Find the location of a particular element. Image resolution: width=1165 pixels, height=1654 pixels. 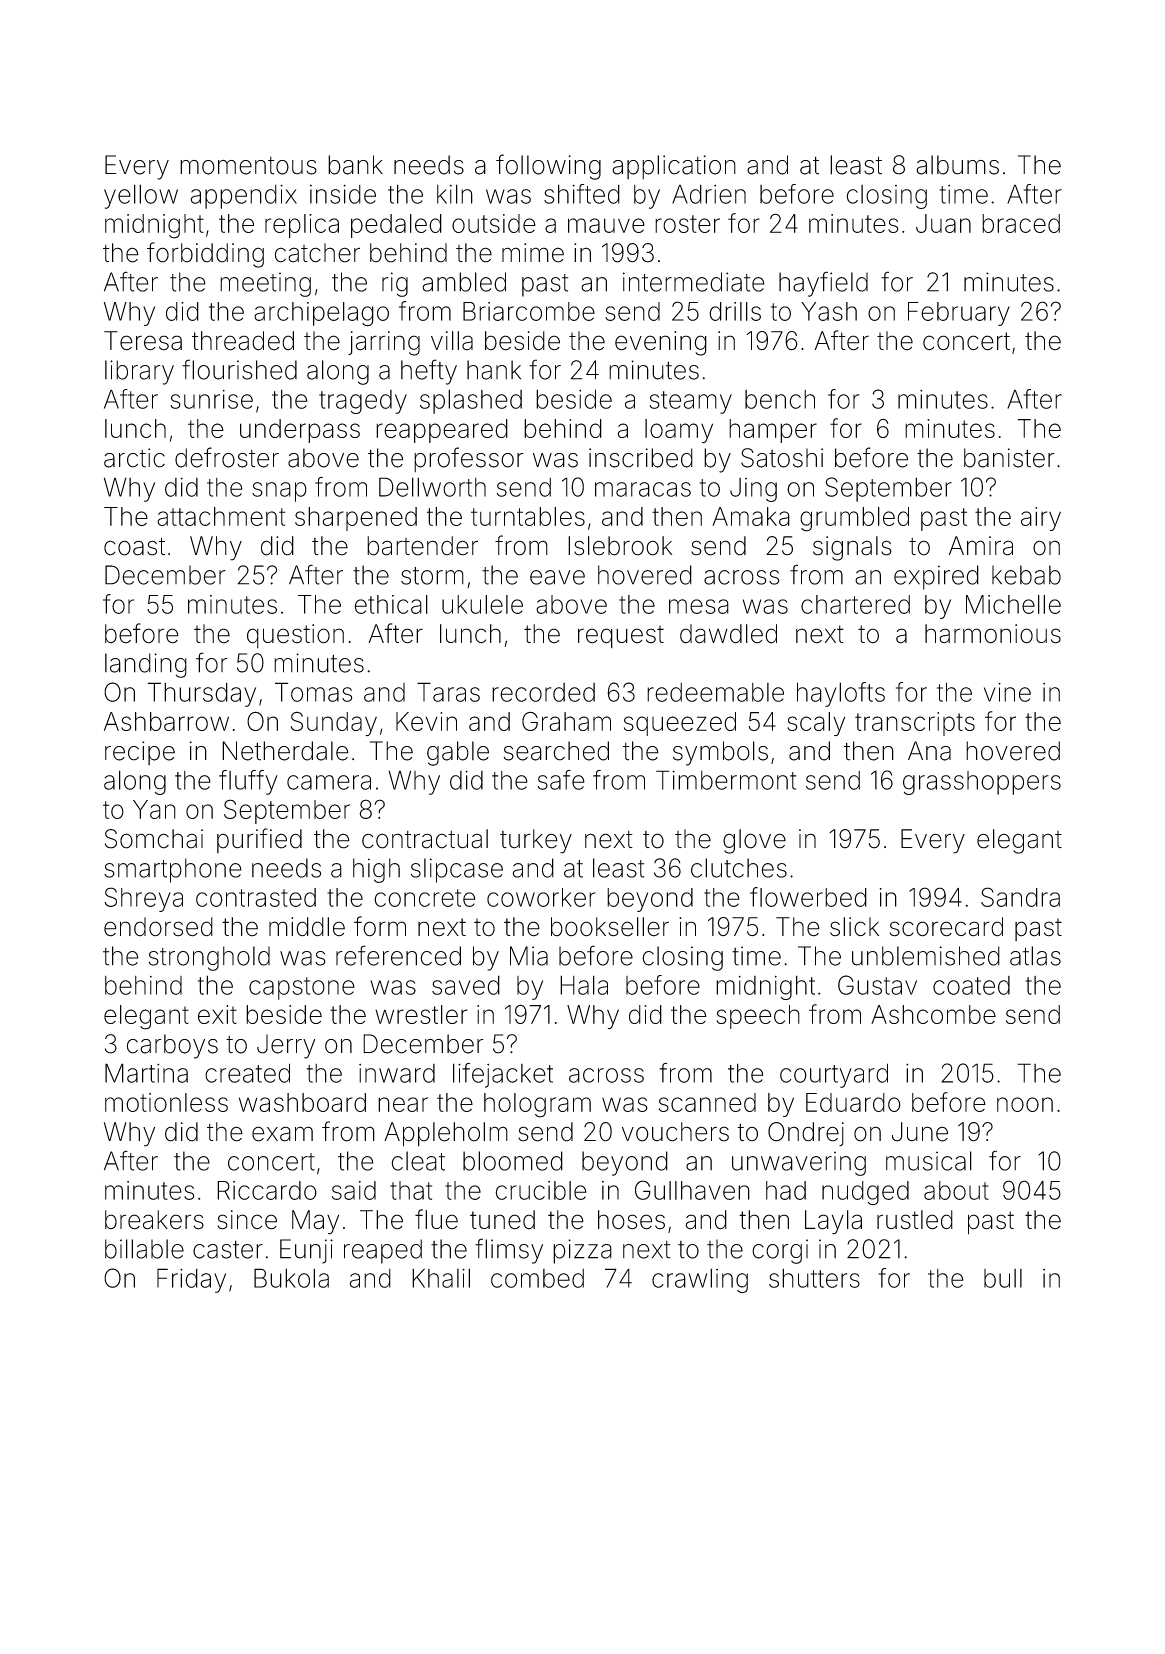

forbidding is located at coordinates (205, 255).
